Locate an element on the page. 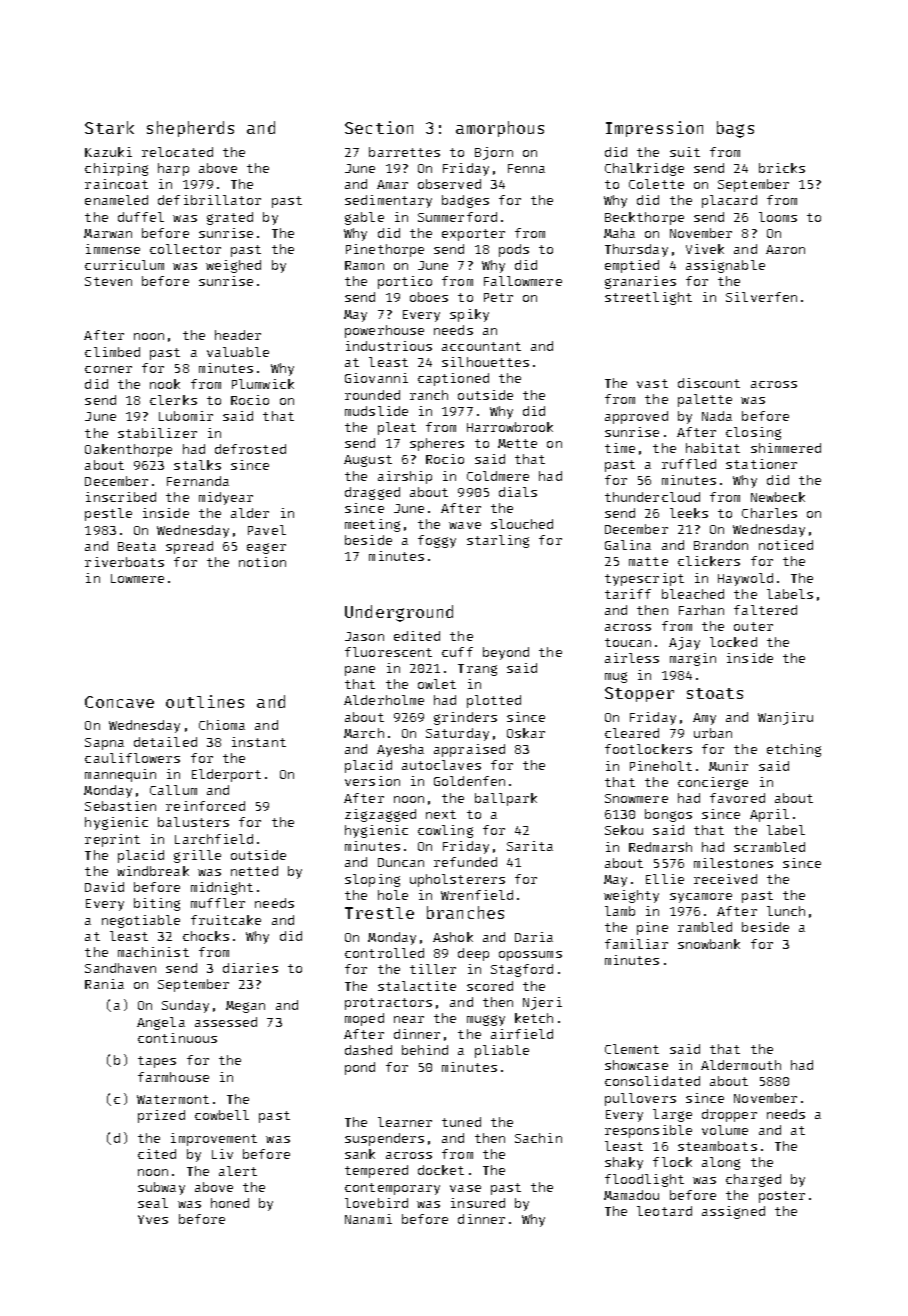 The width and height of the image is (908, 1316). scored is located at coordinates (490, 986).
